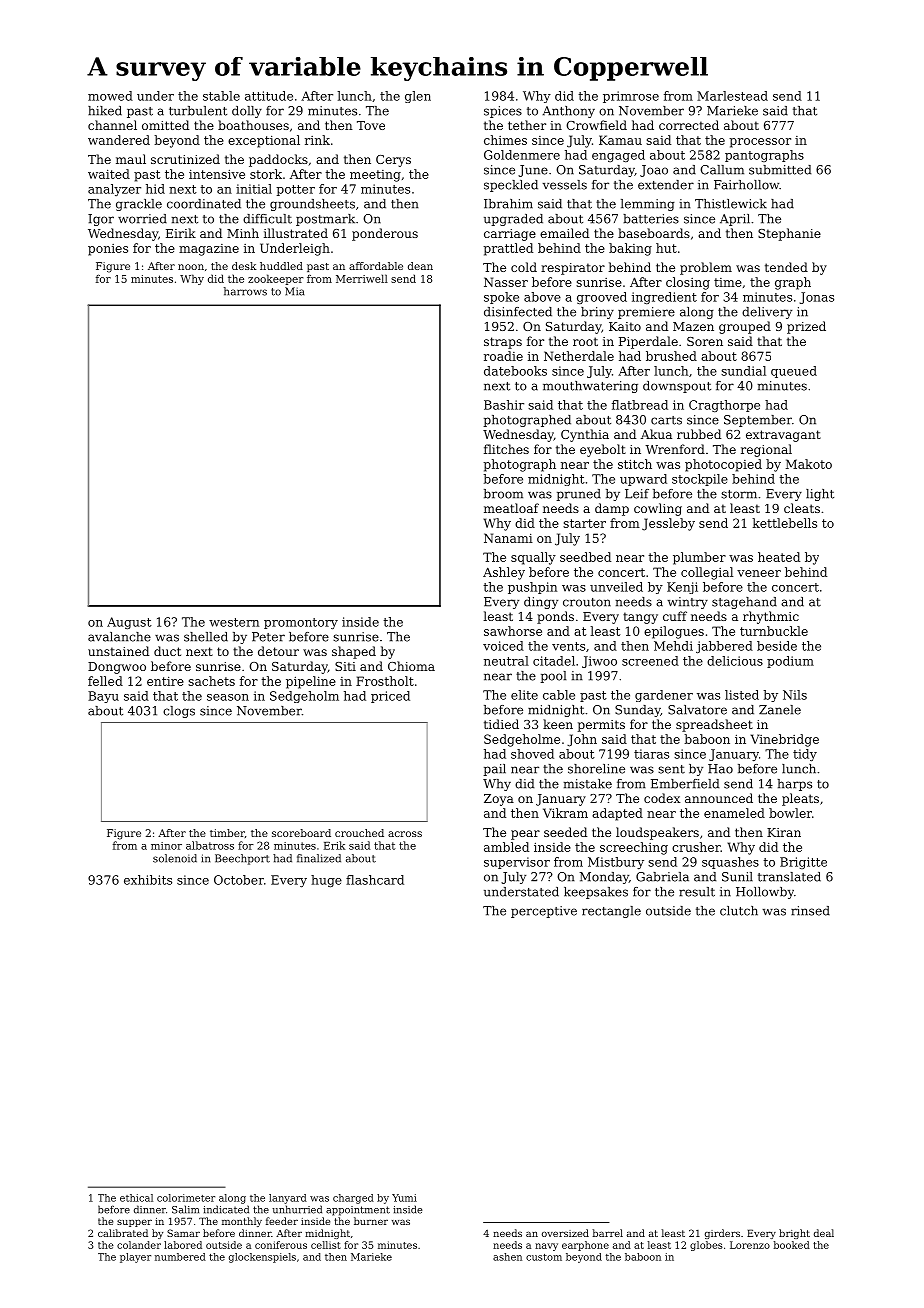  Describe the element at coordinates (405, 834) in the screenshot. I see `across` at that location.
